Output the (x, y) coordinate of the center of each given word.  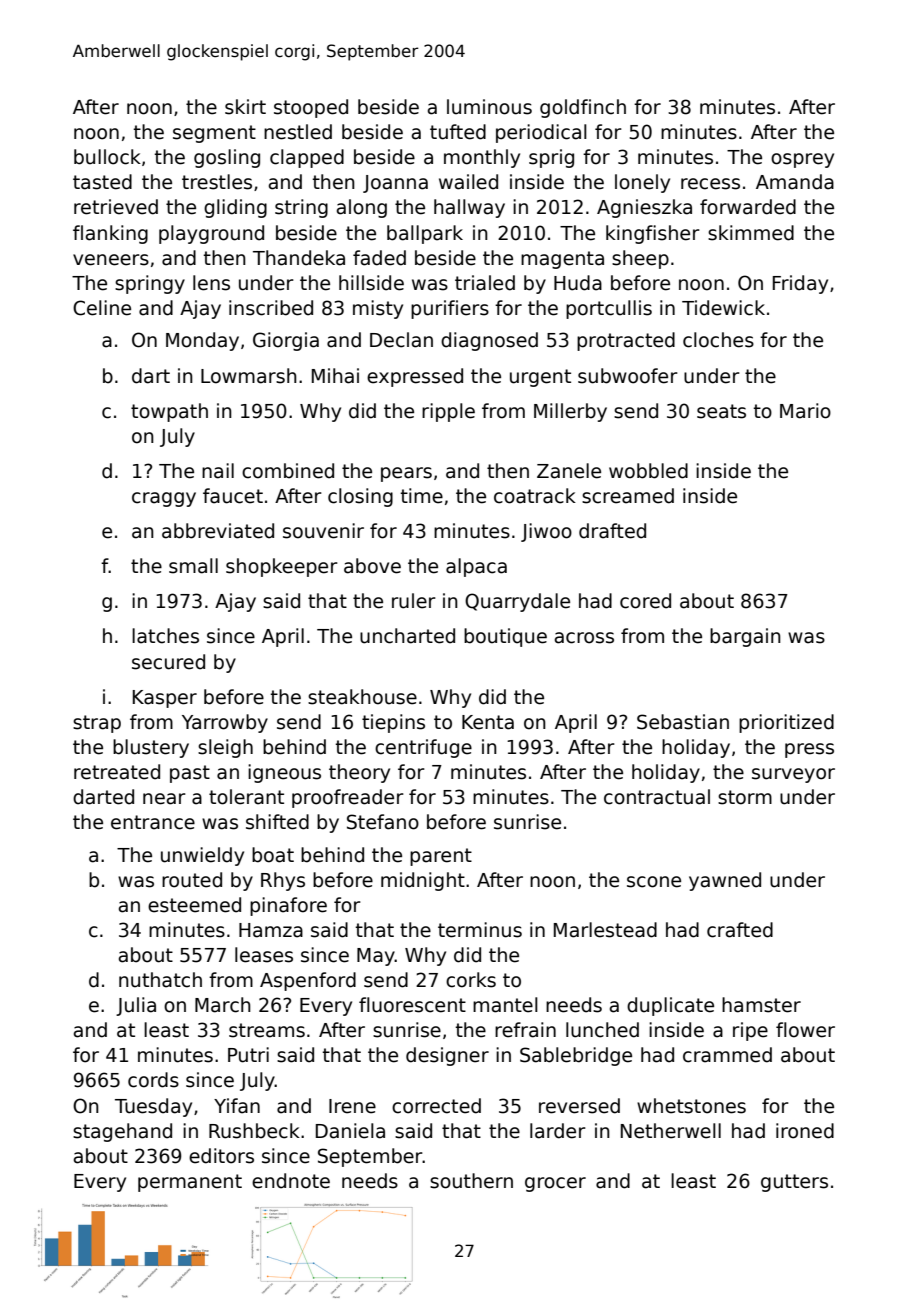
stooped (311, 108)
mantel (505, 1005)
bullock (107, 157)
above (372, 566)
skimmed (751, 233)
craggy (164, 499)
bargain (745, 637)
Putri (248, 1055)
